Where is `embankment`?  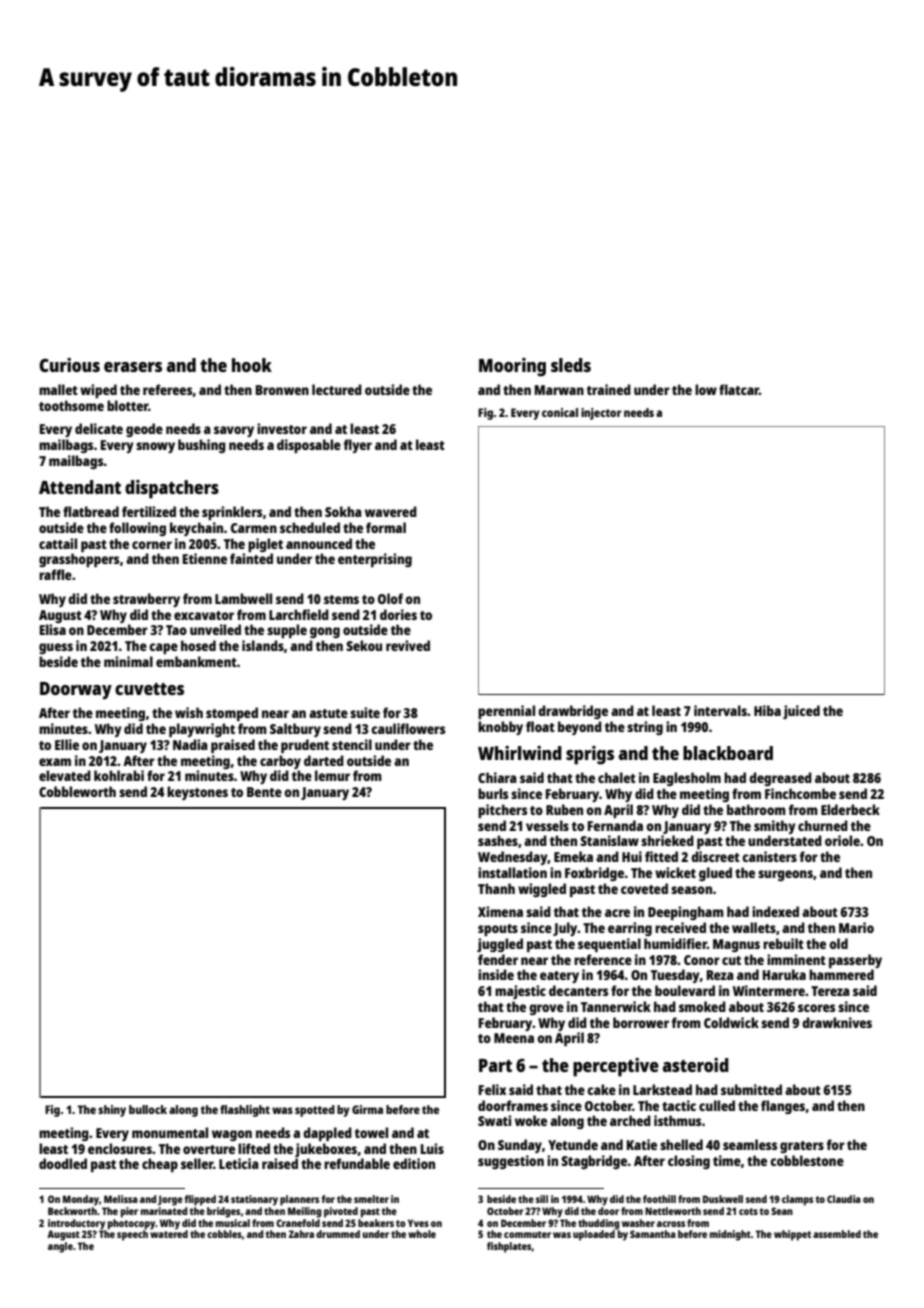
embankment is located at coordinates (196, 661).
